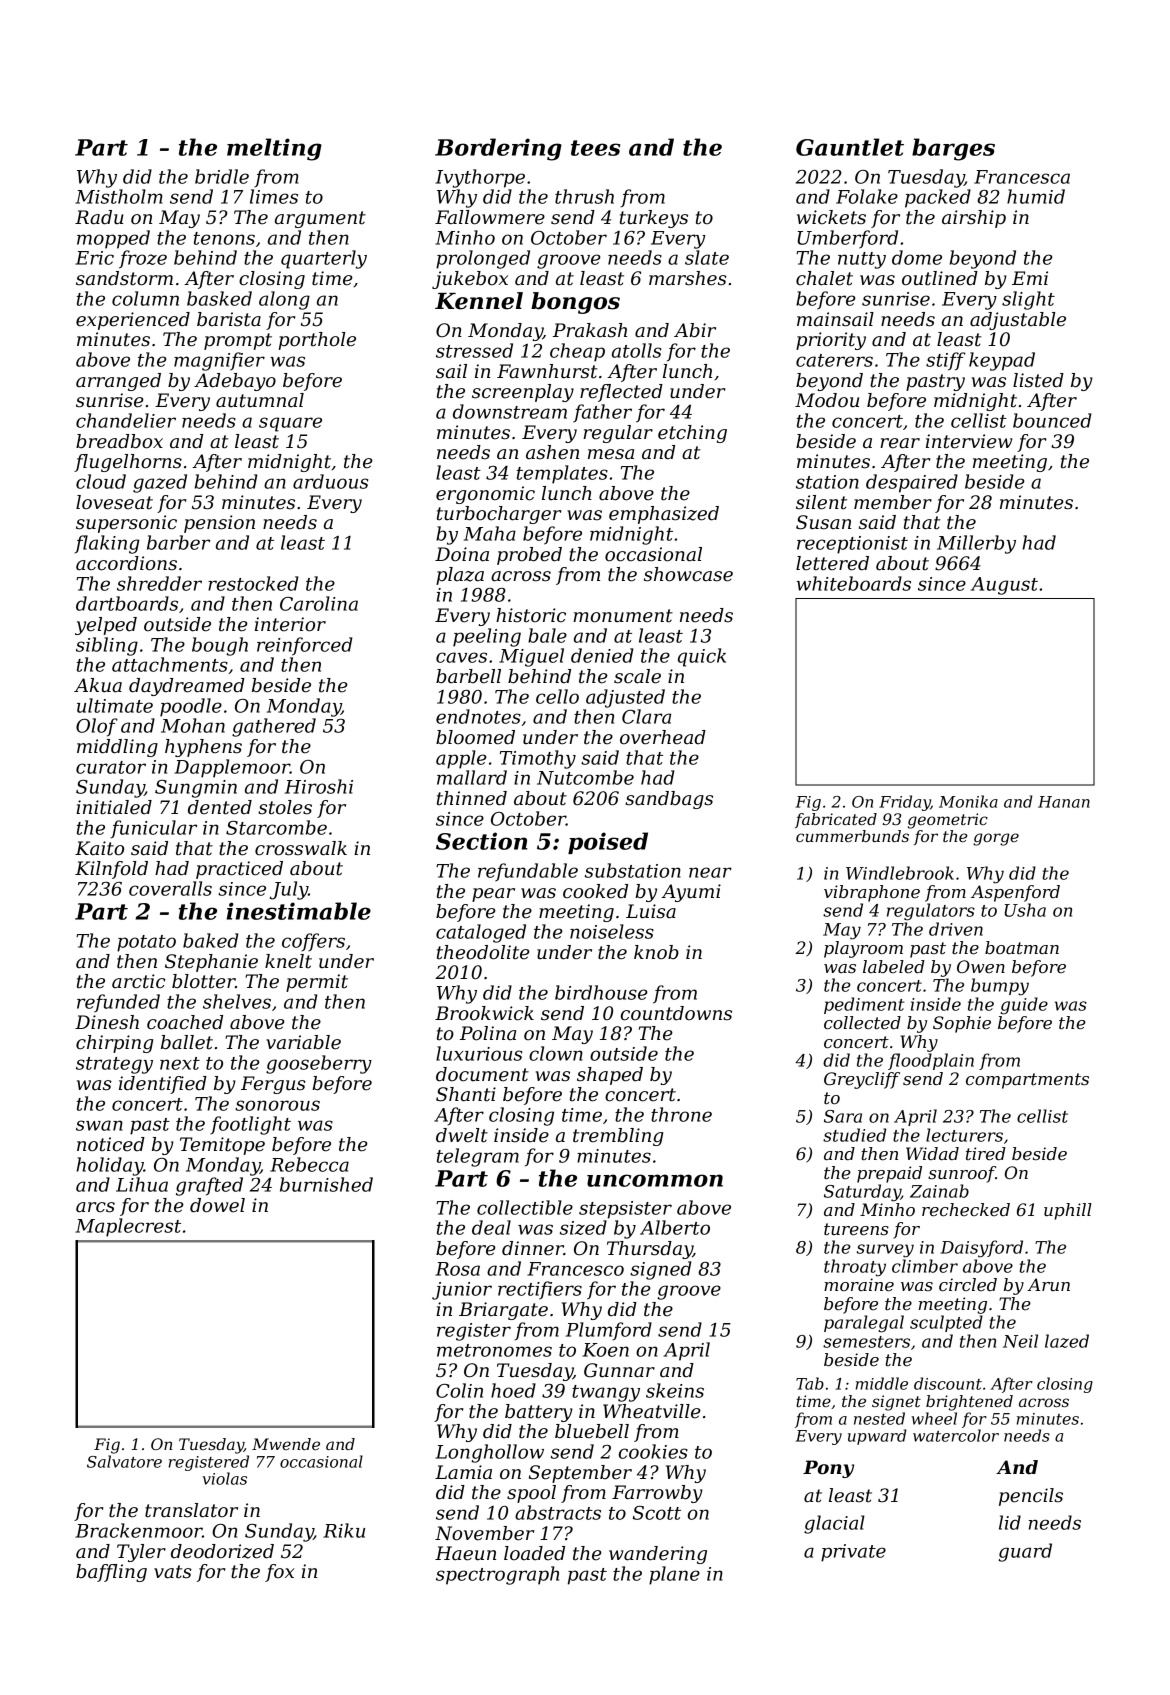 The width and height of the page is (1170, 1695). What do you see at coordinates (595, 148) in the page?
I see `tees` at bounding box center [595, 148].
